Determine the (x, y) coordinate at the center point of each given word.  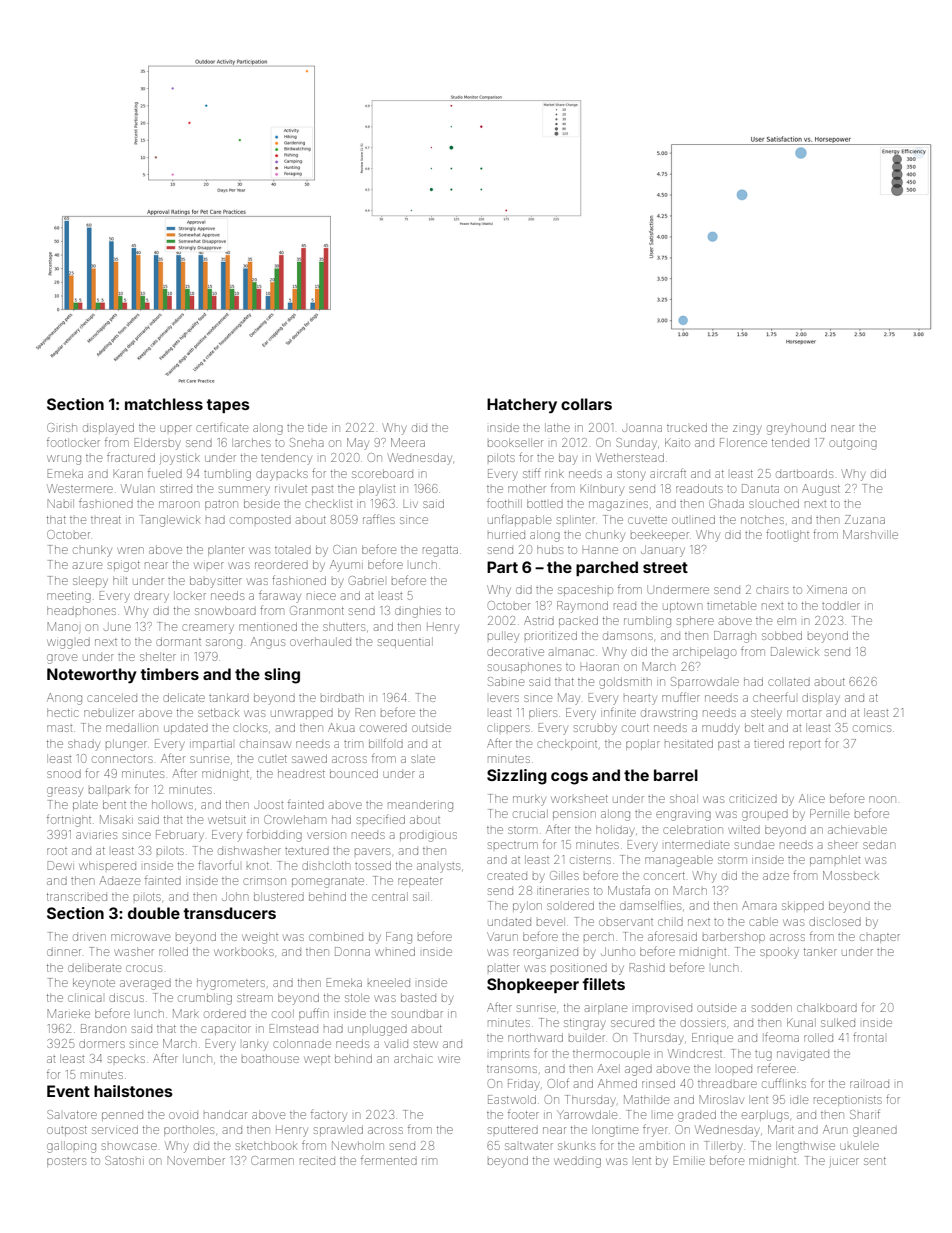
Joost (268, 805)
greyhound (796, 429)
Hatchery (522, 406)
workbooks (244, 951)
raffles (379, 519)
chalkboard (827, 1007)
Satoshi (124, 1160)
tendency (286, 460)
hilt (120, 580)
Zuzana (865, 519)
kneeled (389, 982)
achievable (857, 829)
